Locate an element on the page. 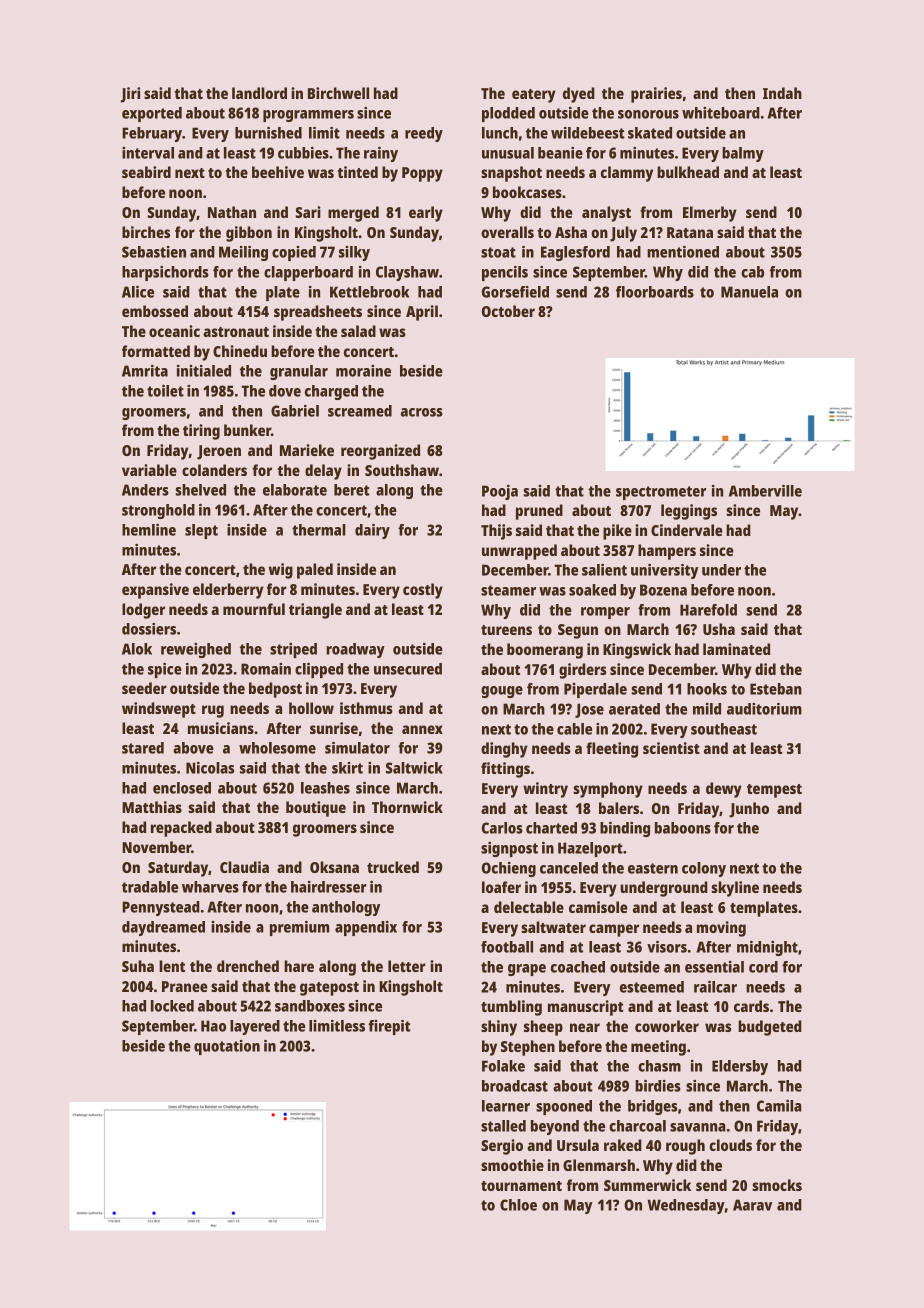 The width and height of the document is (924, 1308). locked is located at coordinates (172, 1006).
